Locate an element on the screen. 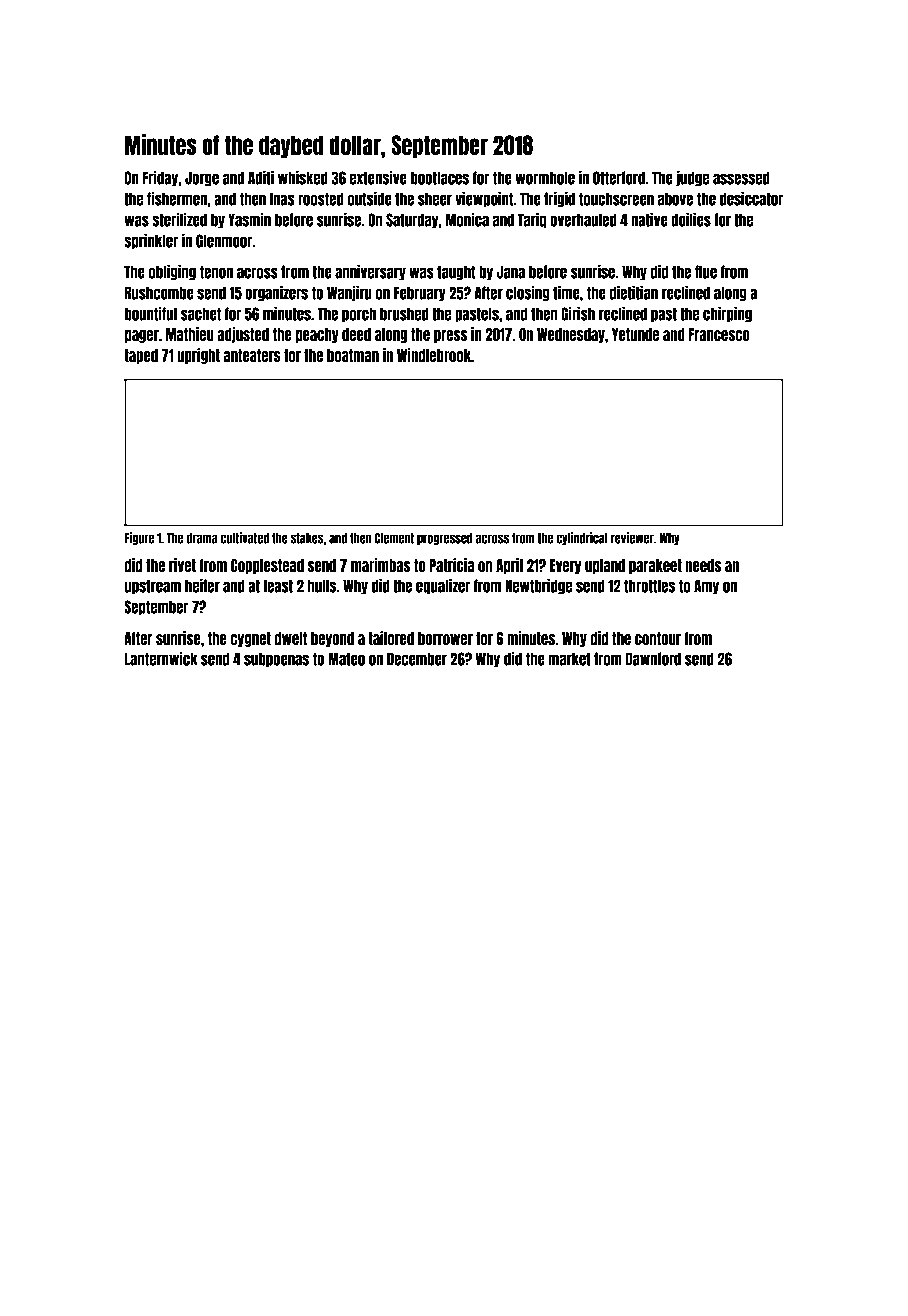 This screenshot has height=1316, width=908. bootlaces is located at coordinates (440, 178).
